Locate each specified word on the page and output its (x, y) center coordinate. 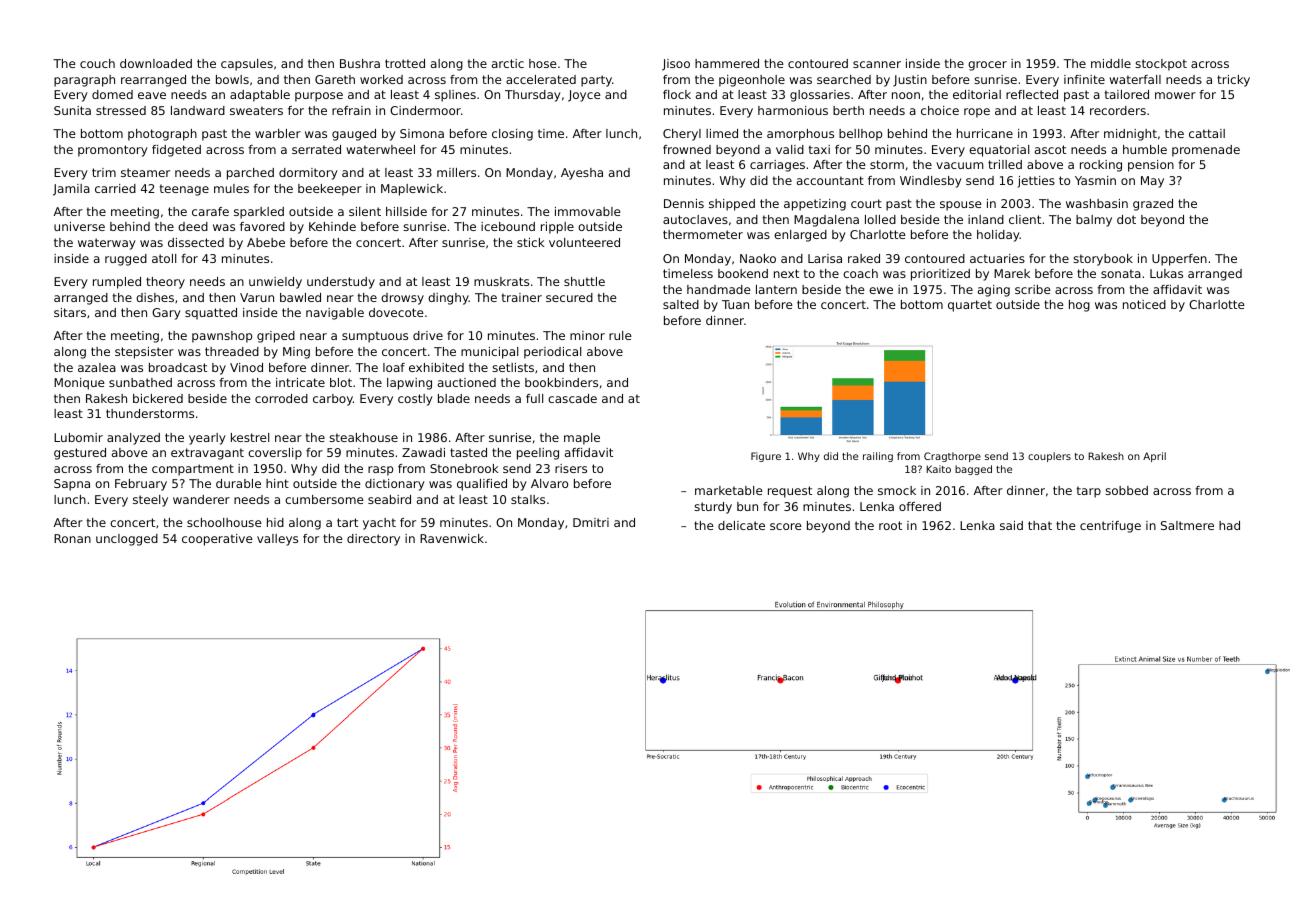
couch (97, 63)
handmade (719, 289)
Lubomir (78, 437)
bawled (300, 297)
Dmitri (591, 522)
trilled (1005, 164)
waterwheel (380, 149)
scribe (1033, 289)
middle (1111, 63)
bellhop (860, 135)
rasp (380, 471)
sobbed (1126, 490)
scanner (877, 64)
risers (571, 468)
